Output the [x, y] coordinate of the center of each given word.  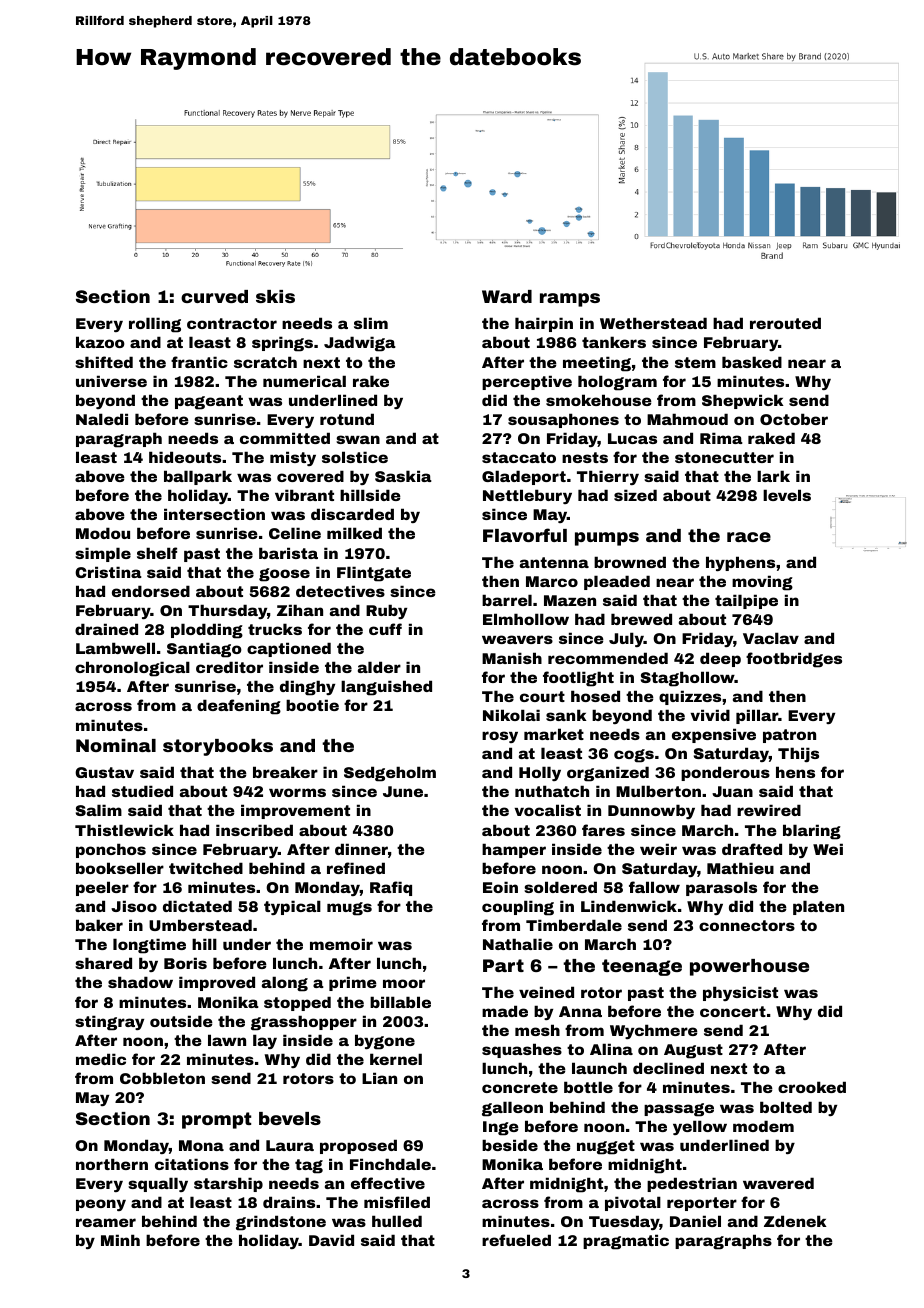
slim [371, 323]
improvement [295, 811]
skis [275, 296]
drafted [752, 849]
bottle [588, 1087]
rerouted [785, 323]
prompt [216, 1120]
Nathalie [518, 944]
